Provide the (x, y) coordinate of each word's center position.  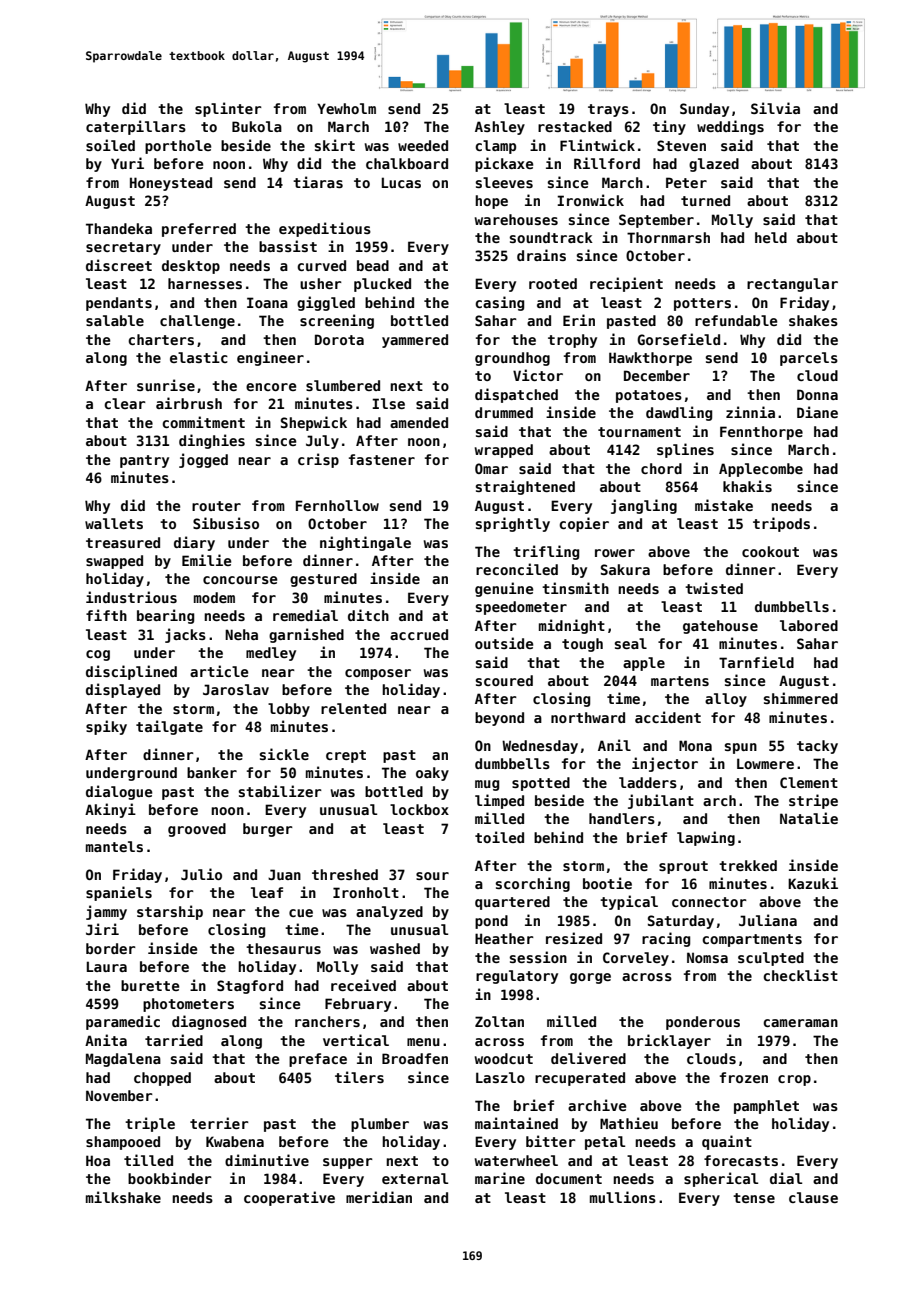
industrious (131, 597)
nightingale (365, 543)
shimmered (801, 698)
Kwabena (235, 1141)
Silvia (775, 108)
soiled (110, 145)
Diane (817, 412)
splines (685, 450)
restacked (575, 126)
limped (499, 801)
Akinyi (110, 810)
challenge (197, 322)
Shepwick (314, 423)
